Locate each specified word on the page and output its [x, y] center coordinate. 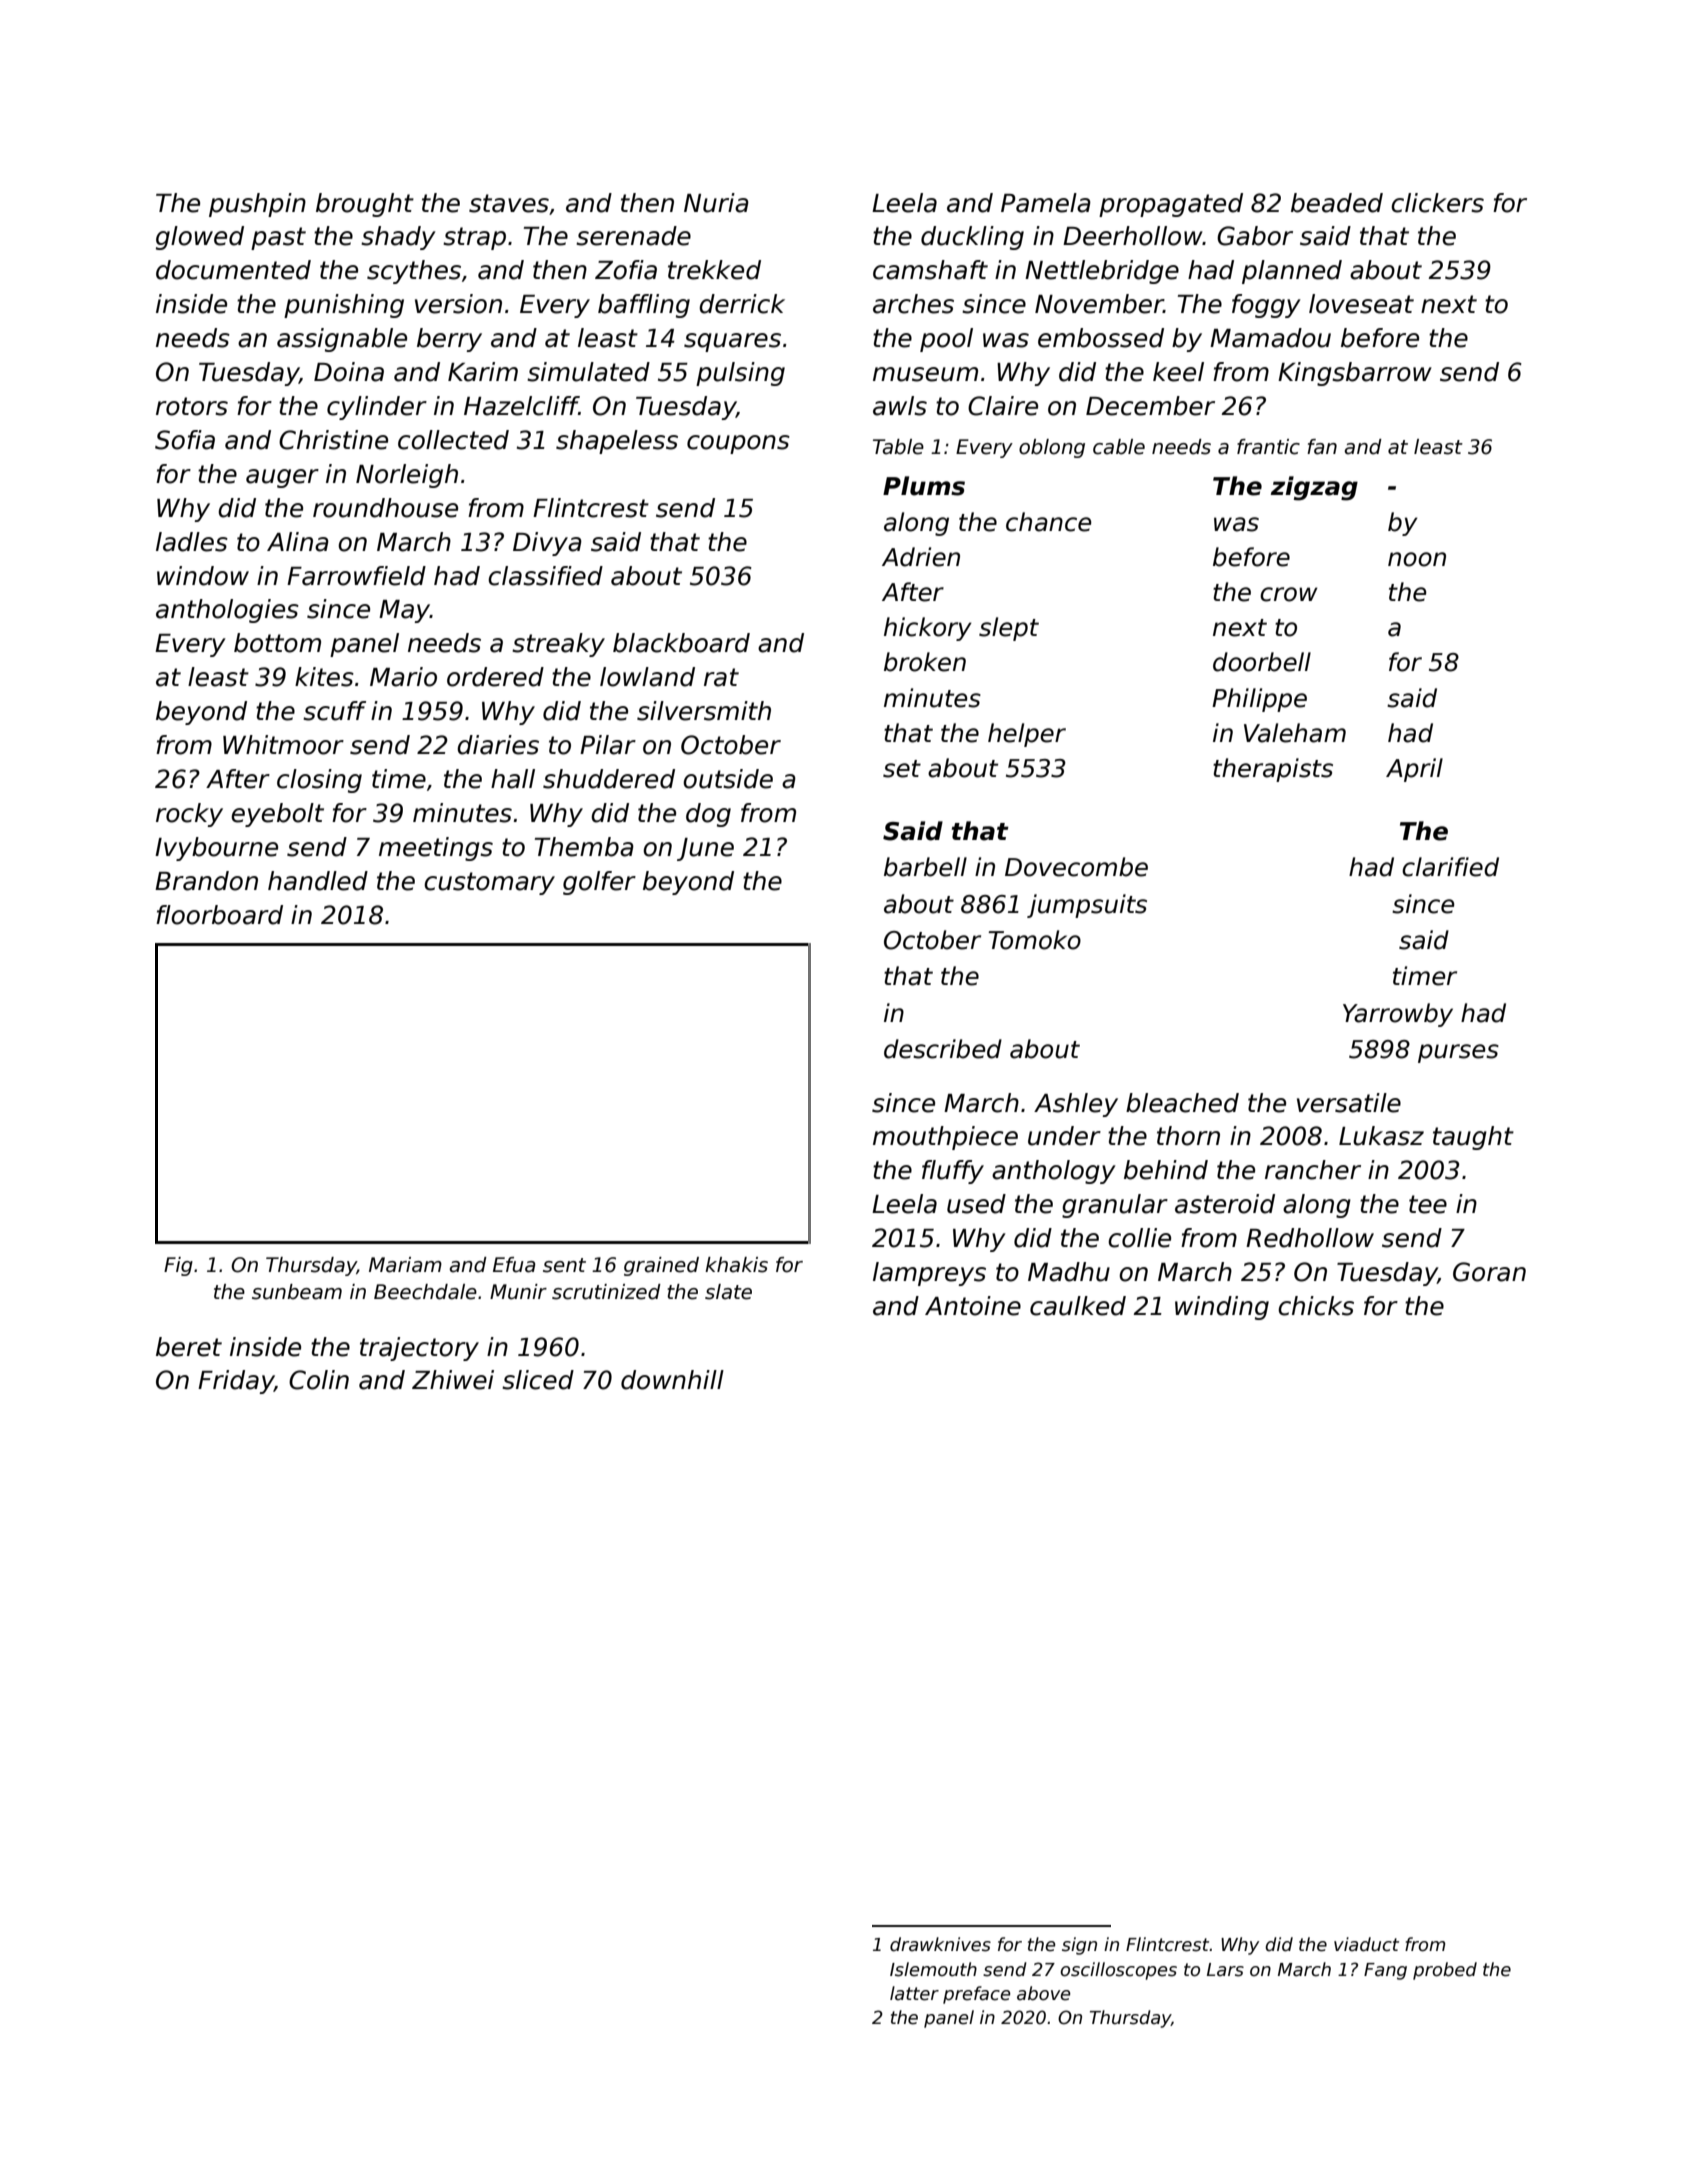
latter [914, 1993]
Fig [178, 1266]
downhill [672, 1380]
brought [365, 205]
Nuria [716, 203]
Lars [1225, 1970]
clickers [1437, 203]
